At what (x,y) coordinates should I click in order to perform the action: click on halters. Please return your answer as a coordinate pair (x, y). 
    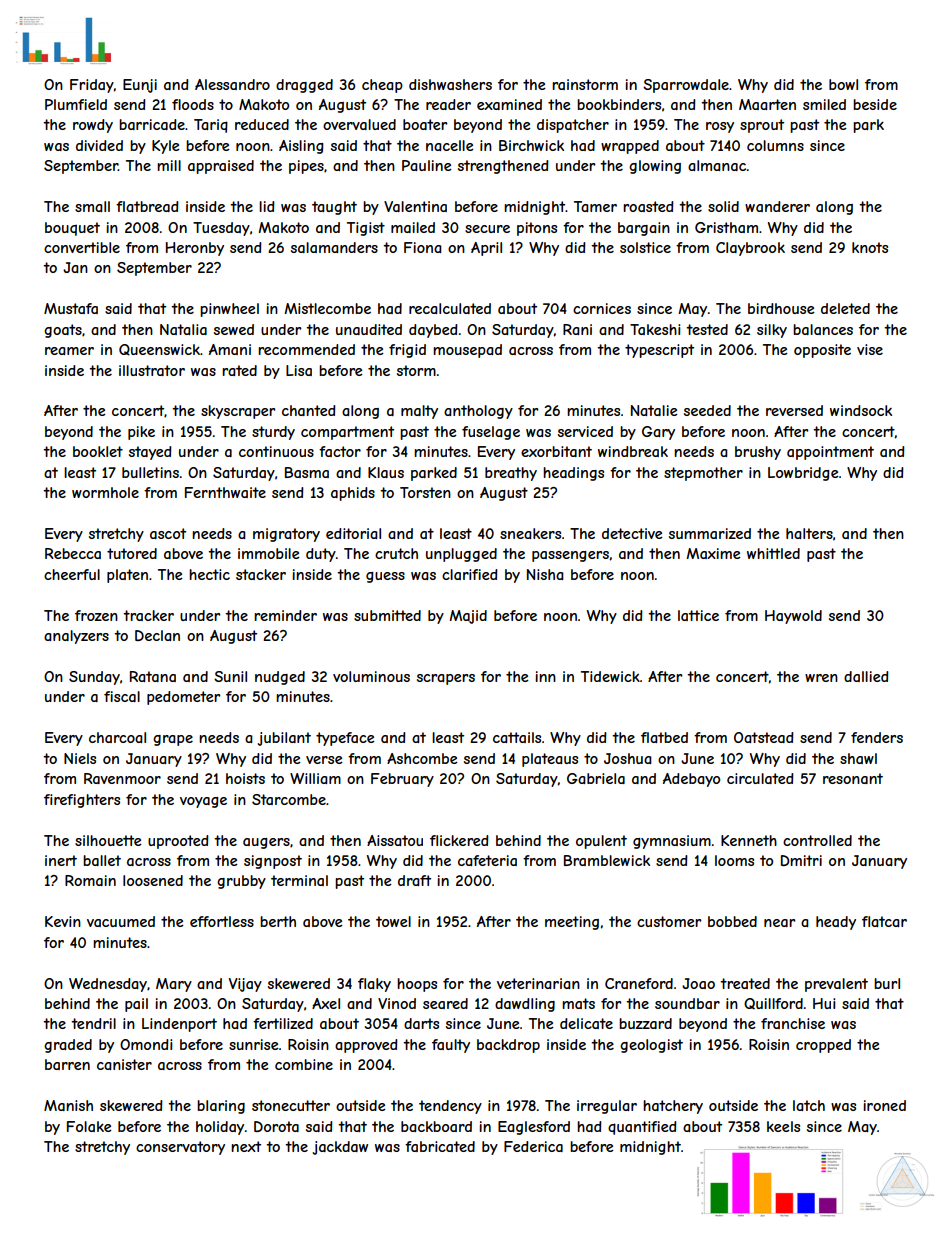
    Looking at the image, I should click on (809, 533).
